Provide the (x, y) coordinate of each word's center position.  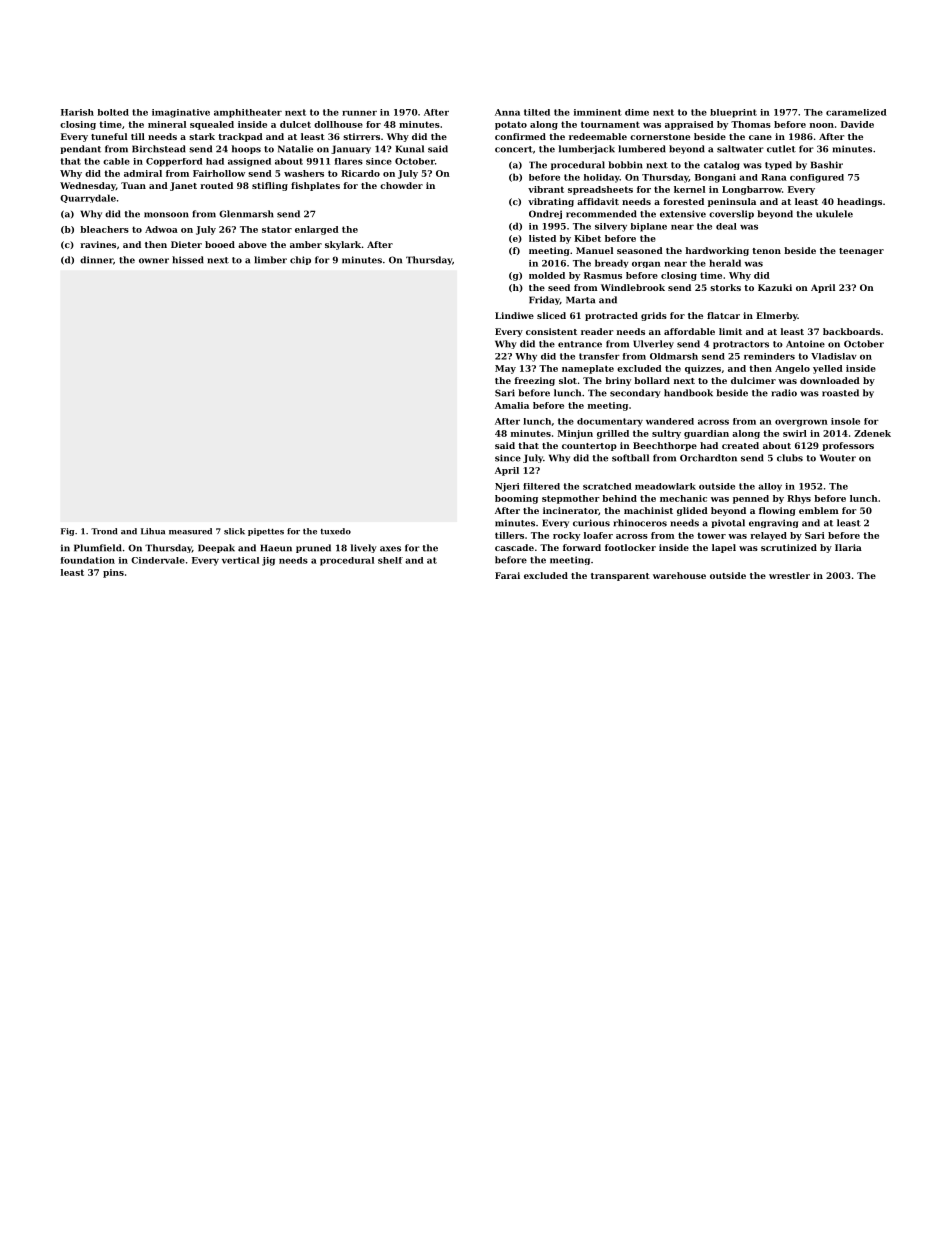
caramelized (856, 112)
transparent (620, 577)
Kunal (410, 149)
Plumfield (98, 548)
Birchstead (159, 149)
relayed (768, 536)
